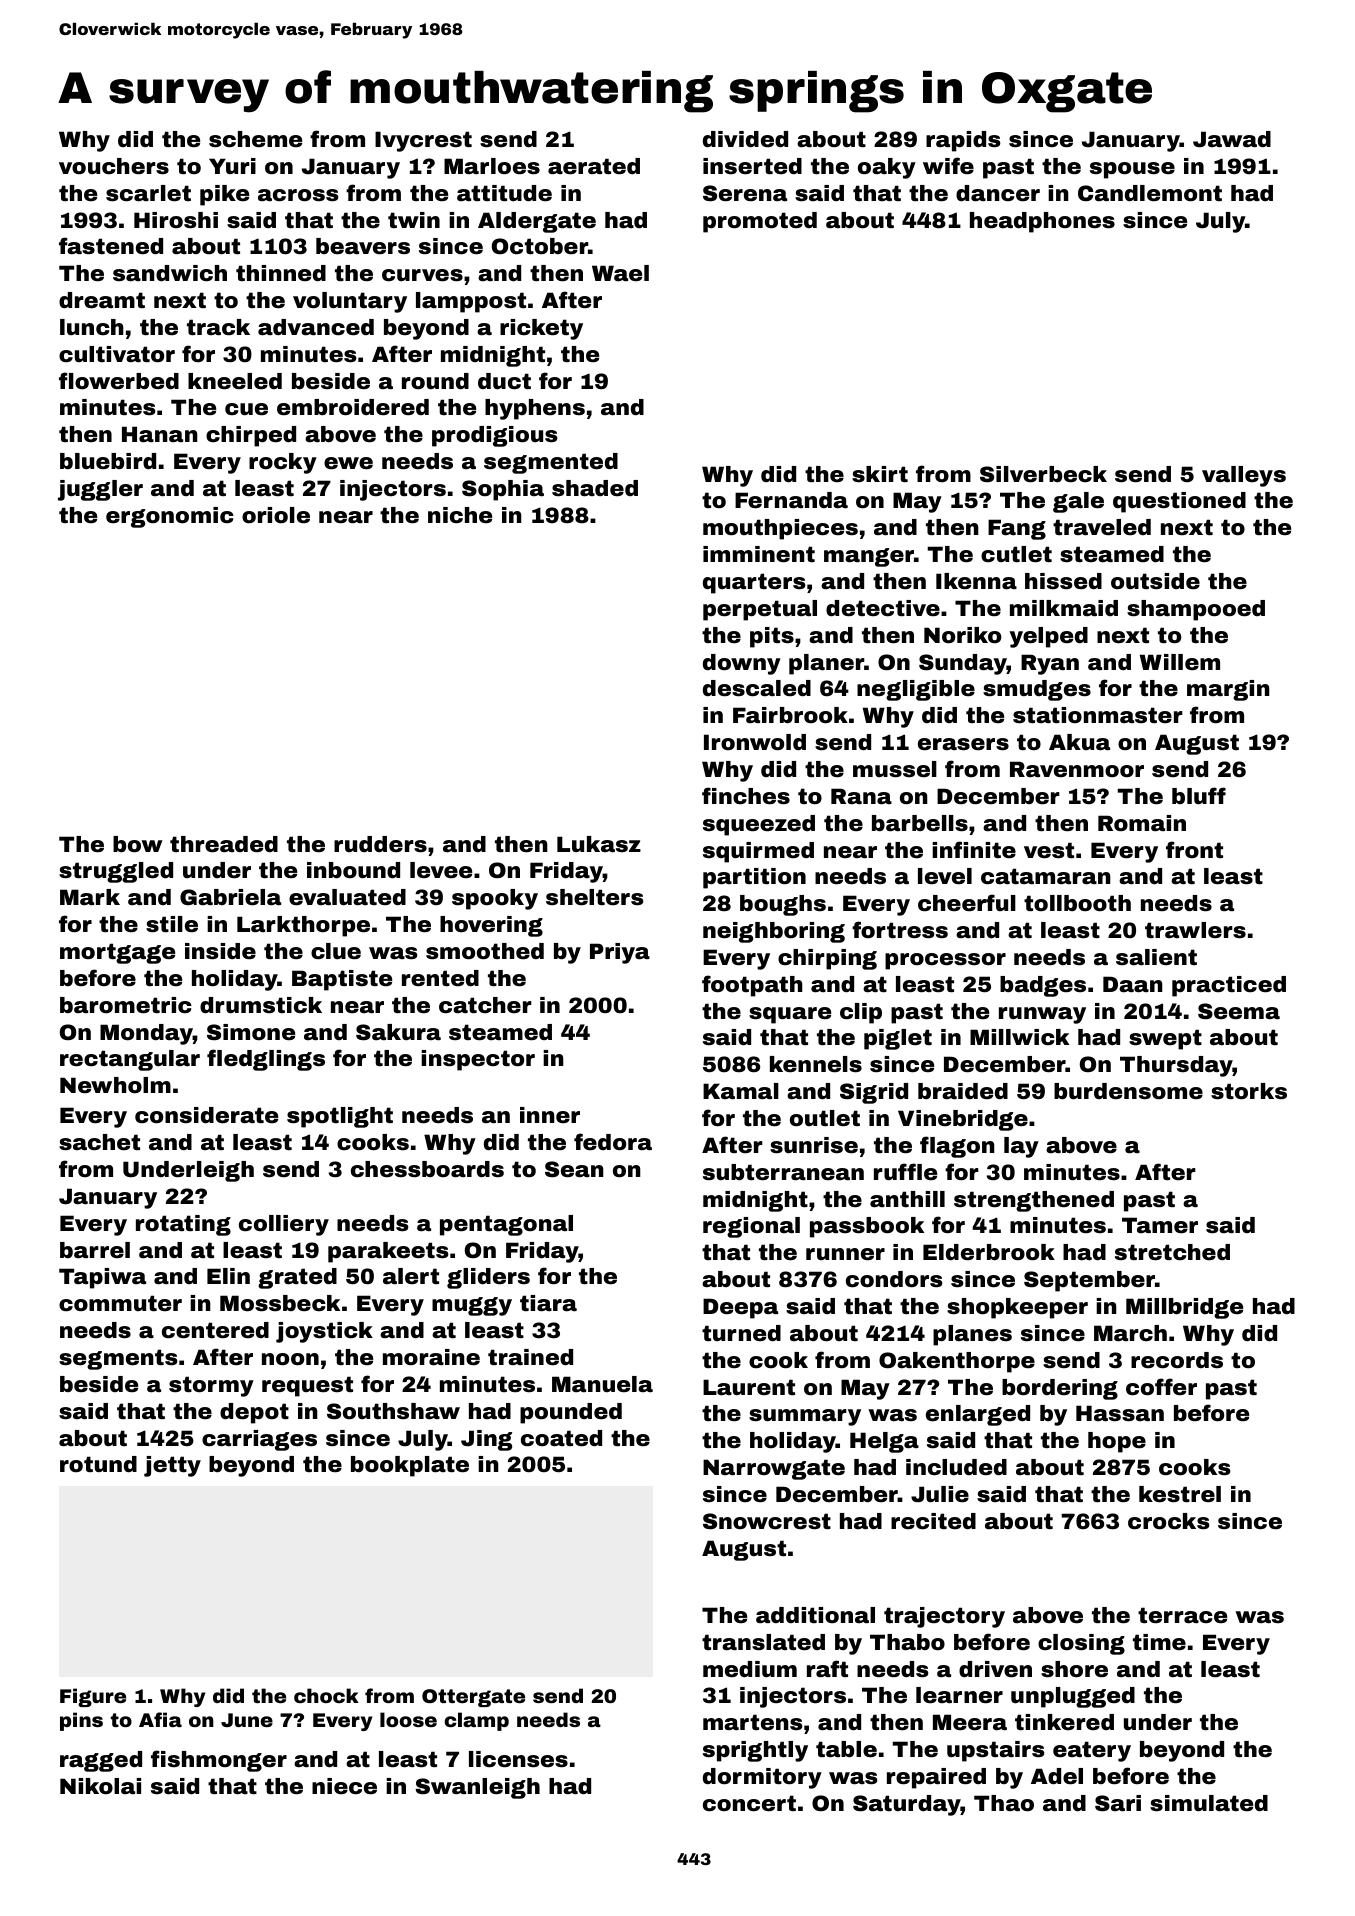 The width and height of the screenshot is (1355, 1916). I want to click on evaluated, so click(347, 897).
